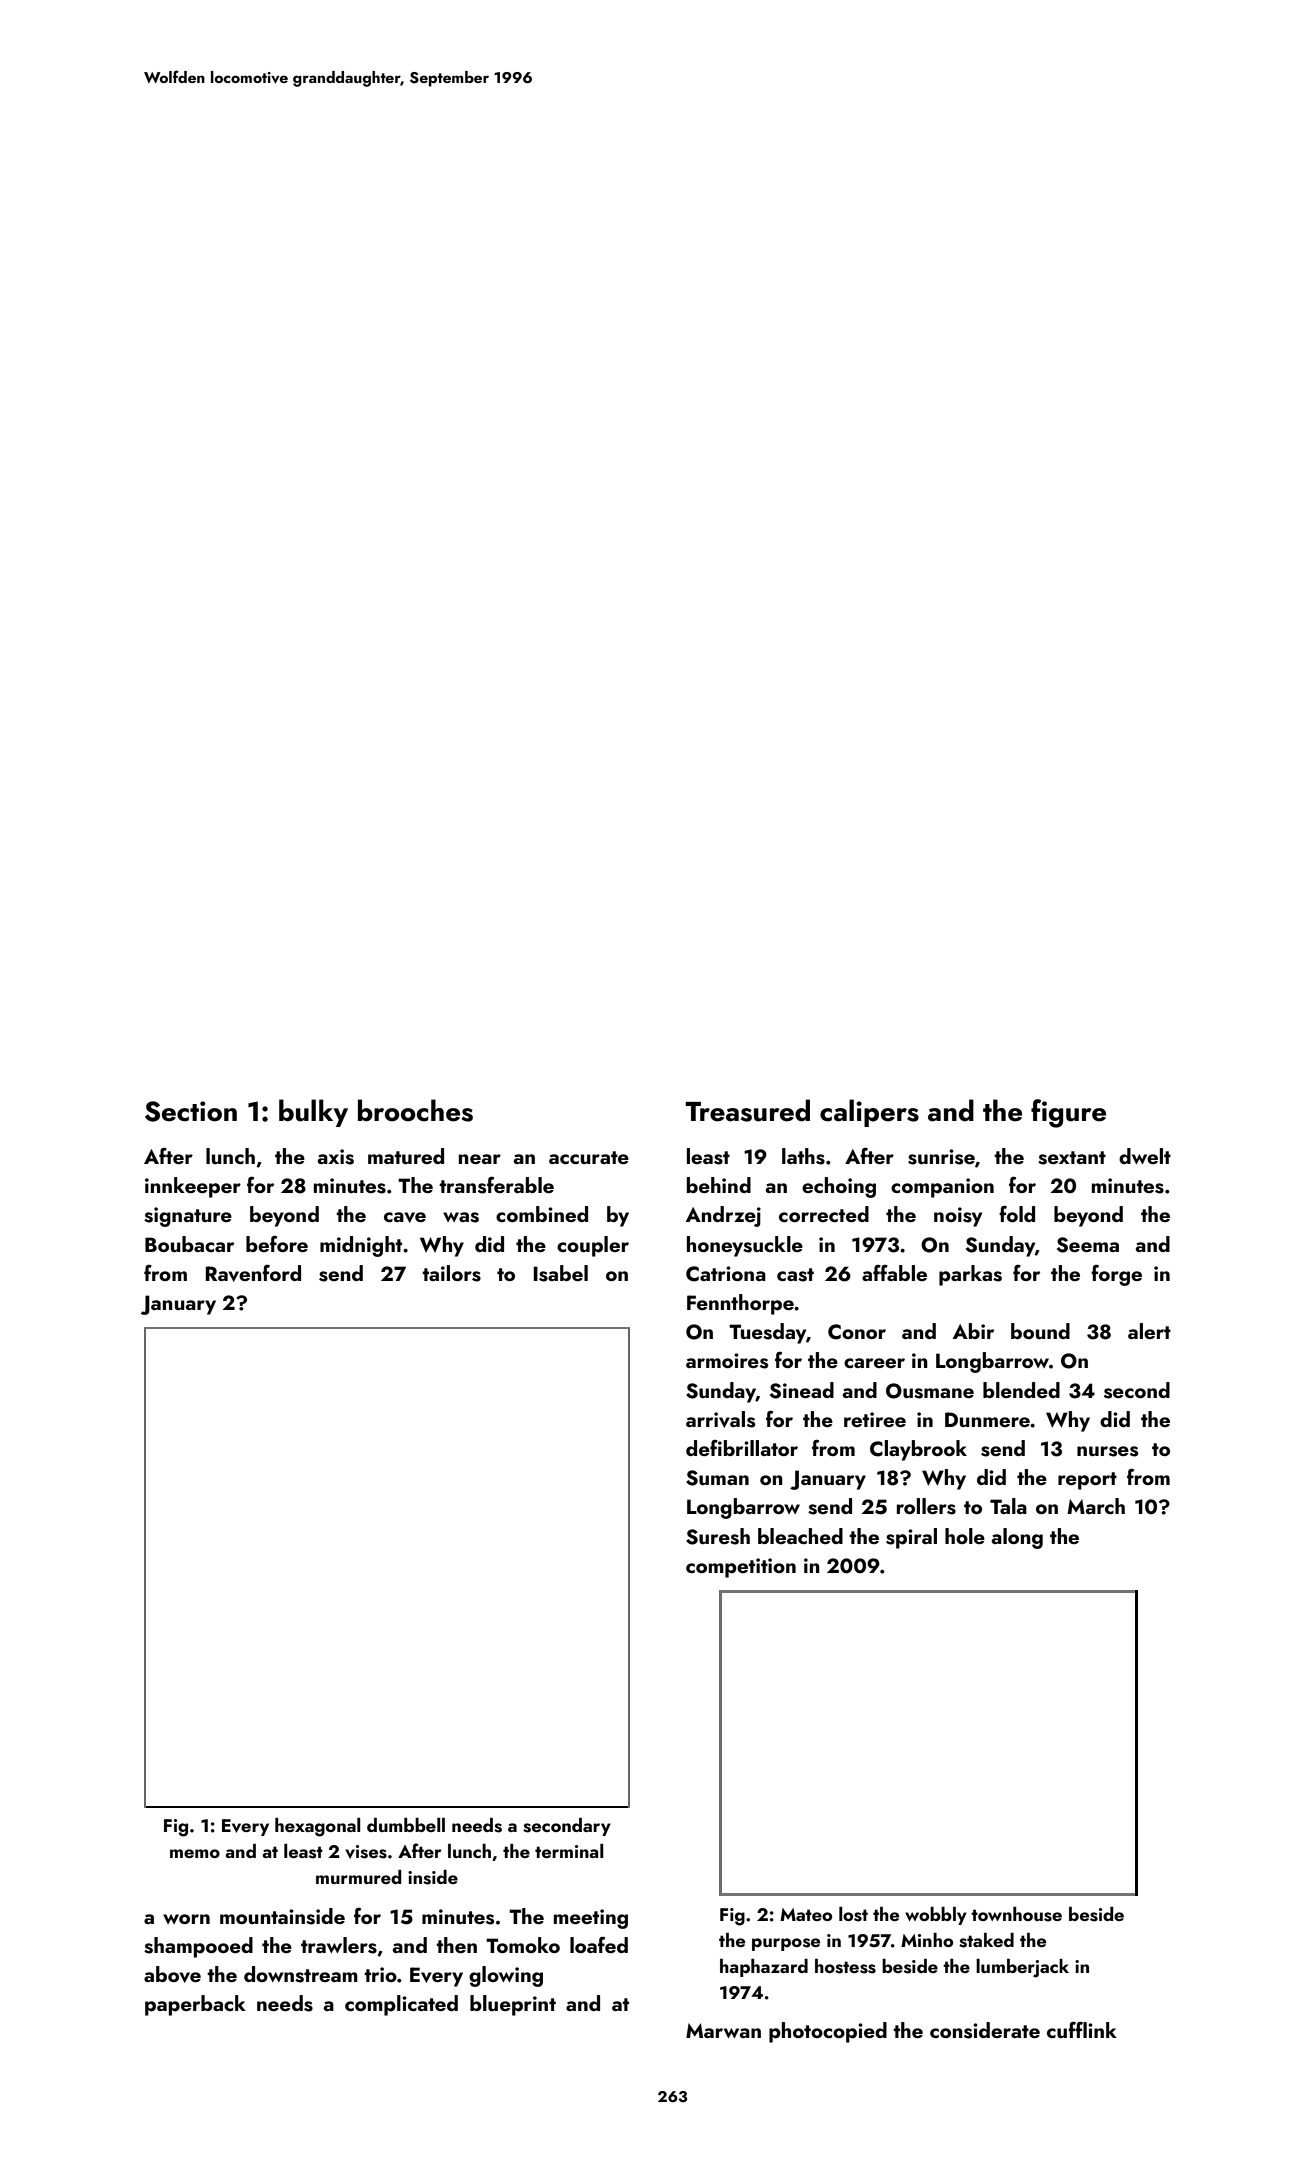 Image resolution: width=1315 pixels, height=2166 pixels. I want to click on figure, so click(1068, 1113).
